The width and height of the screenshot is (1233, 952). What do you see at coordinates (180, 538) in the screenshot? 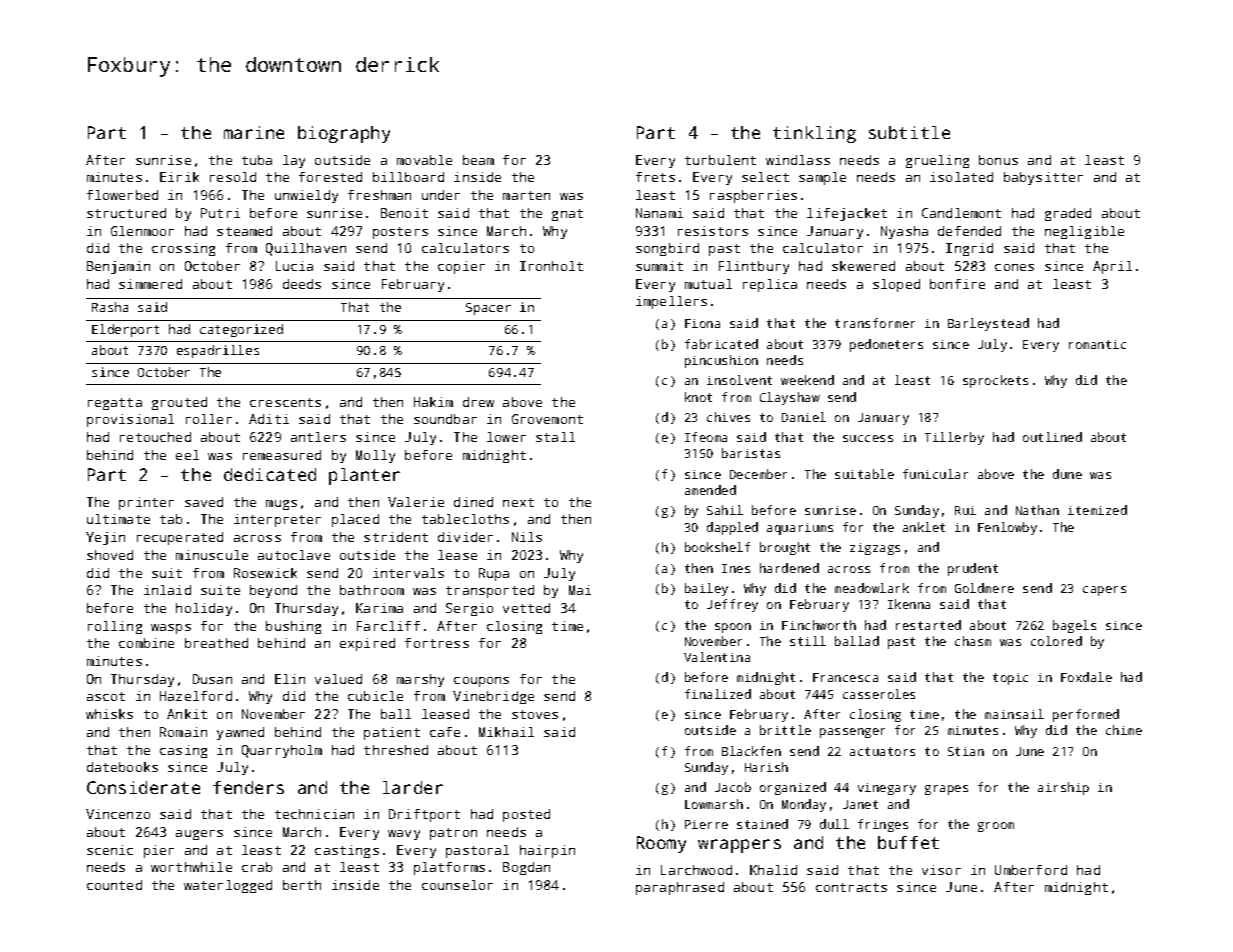
I see `recuperated` at bounding box center [180, 538].
